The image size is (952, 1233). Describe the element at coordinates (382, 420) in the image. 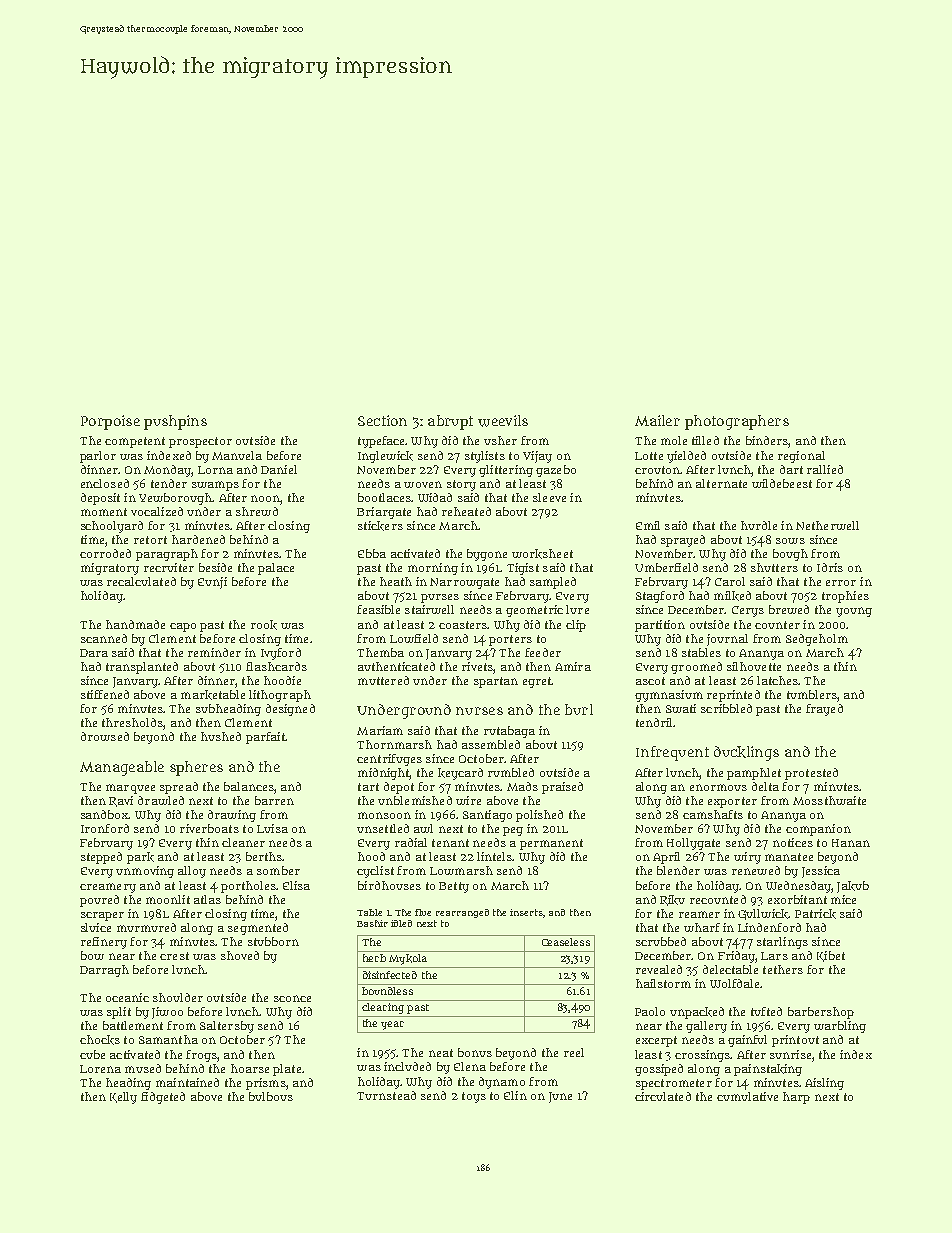

I see `Section` at that location.
